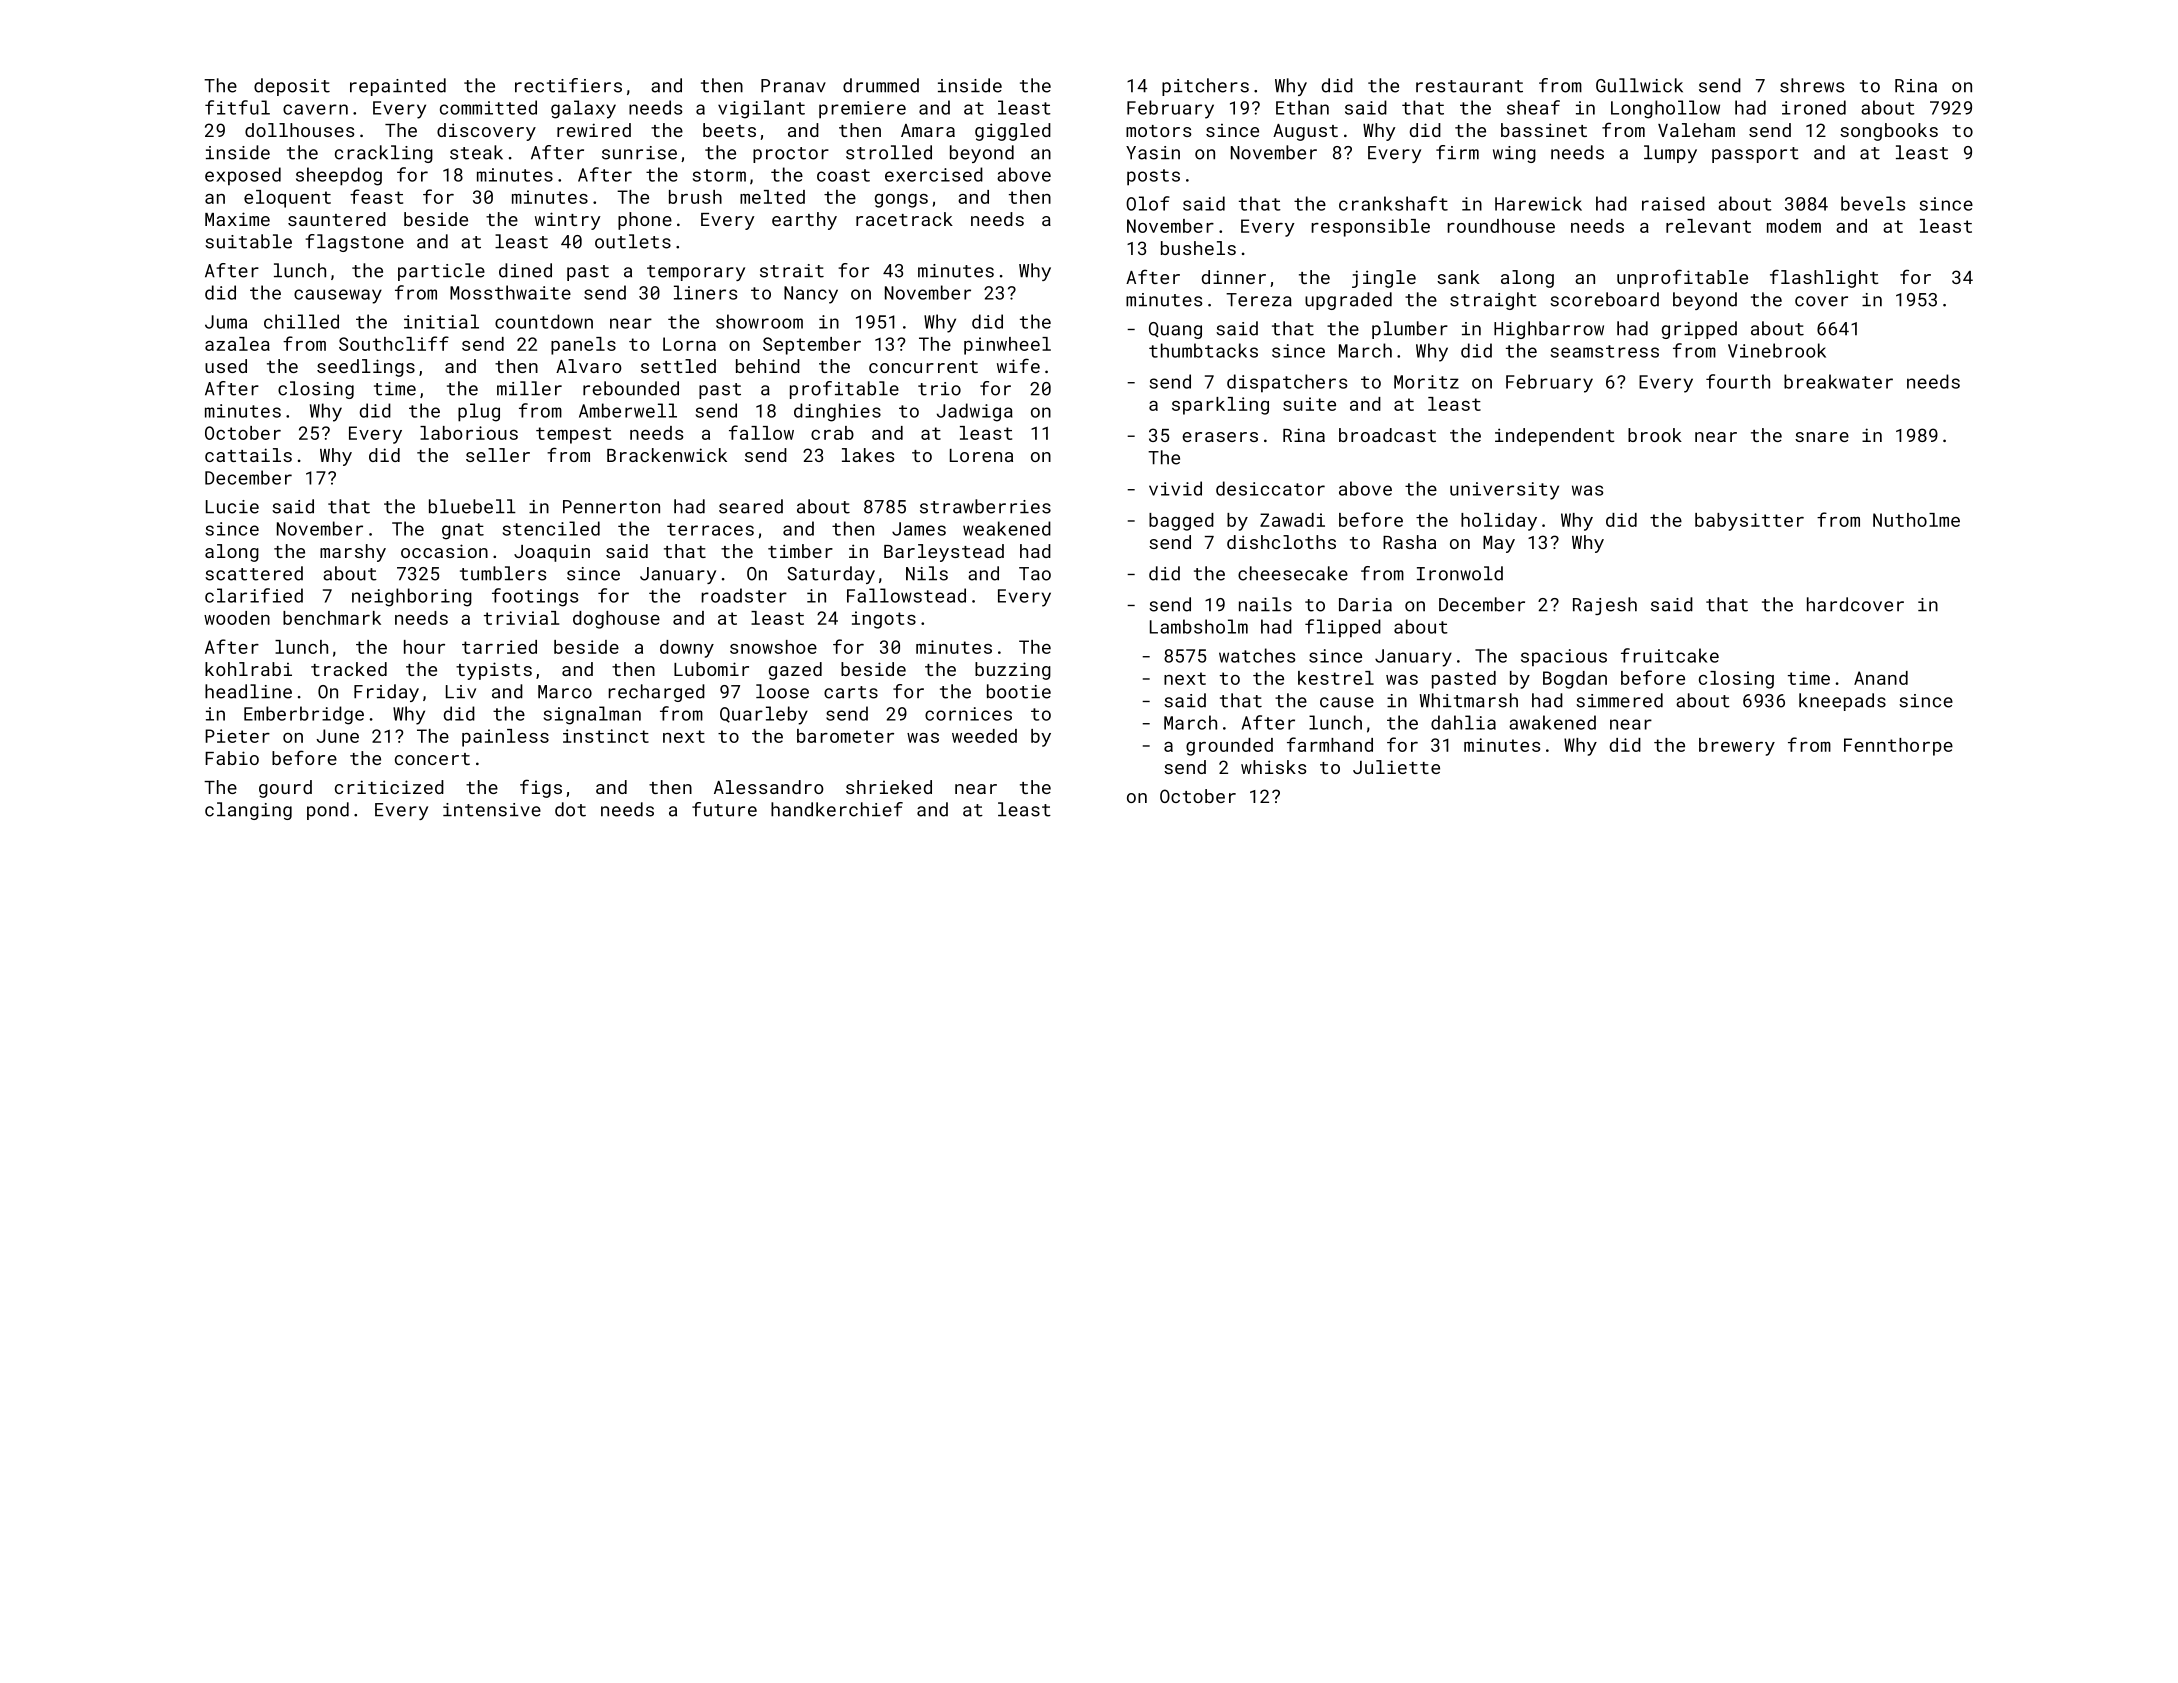  I want to click on babysitter, so click(1749, 522).
